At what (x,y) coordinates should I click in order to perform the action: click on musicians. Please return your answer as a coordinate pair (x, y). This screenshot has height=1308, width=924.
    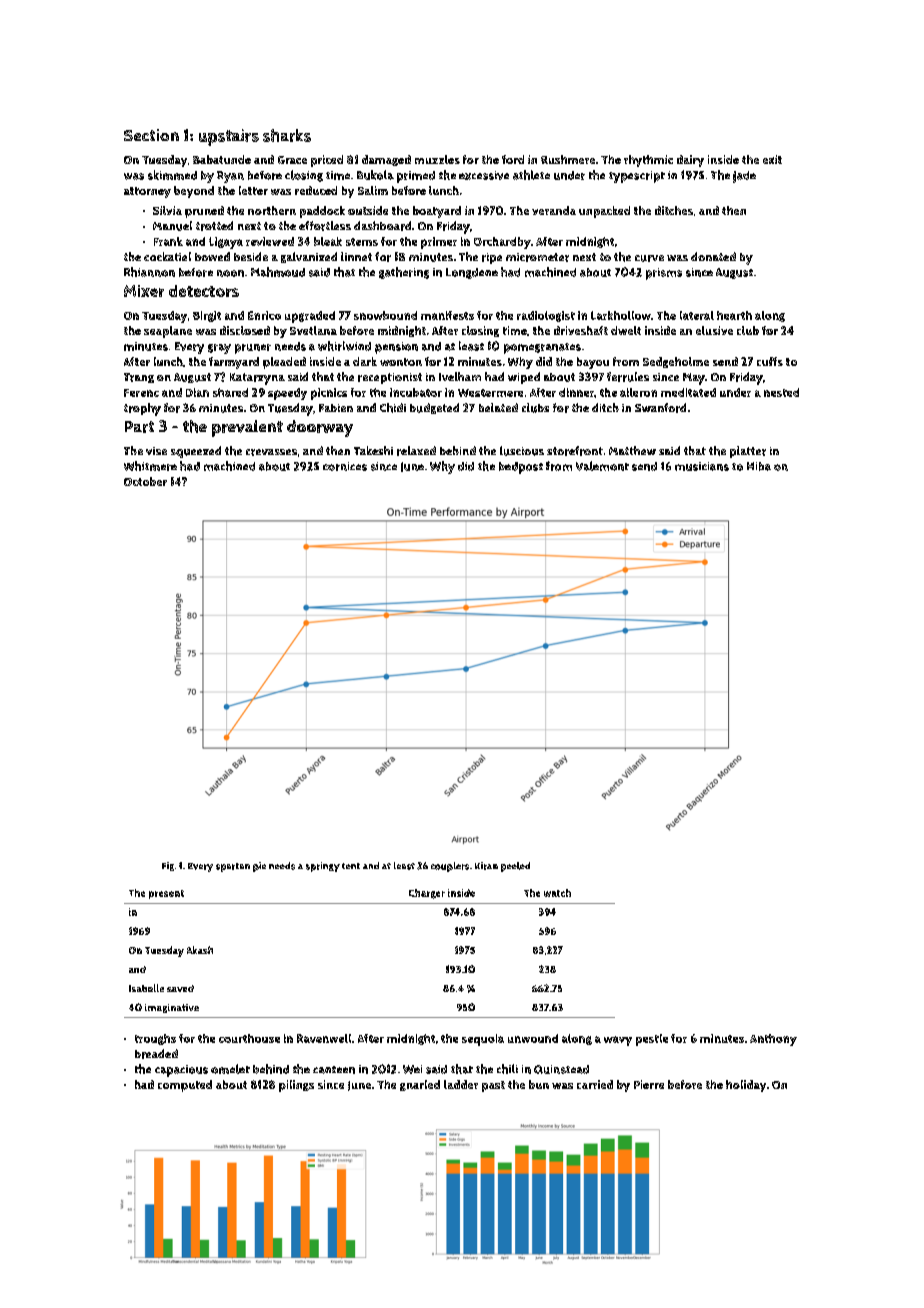
    Looking at the image, I should click on (702, 466).
